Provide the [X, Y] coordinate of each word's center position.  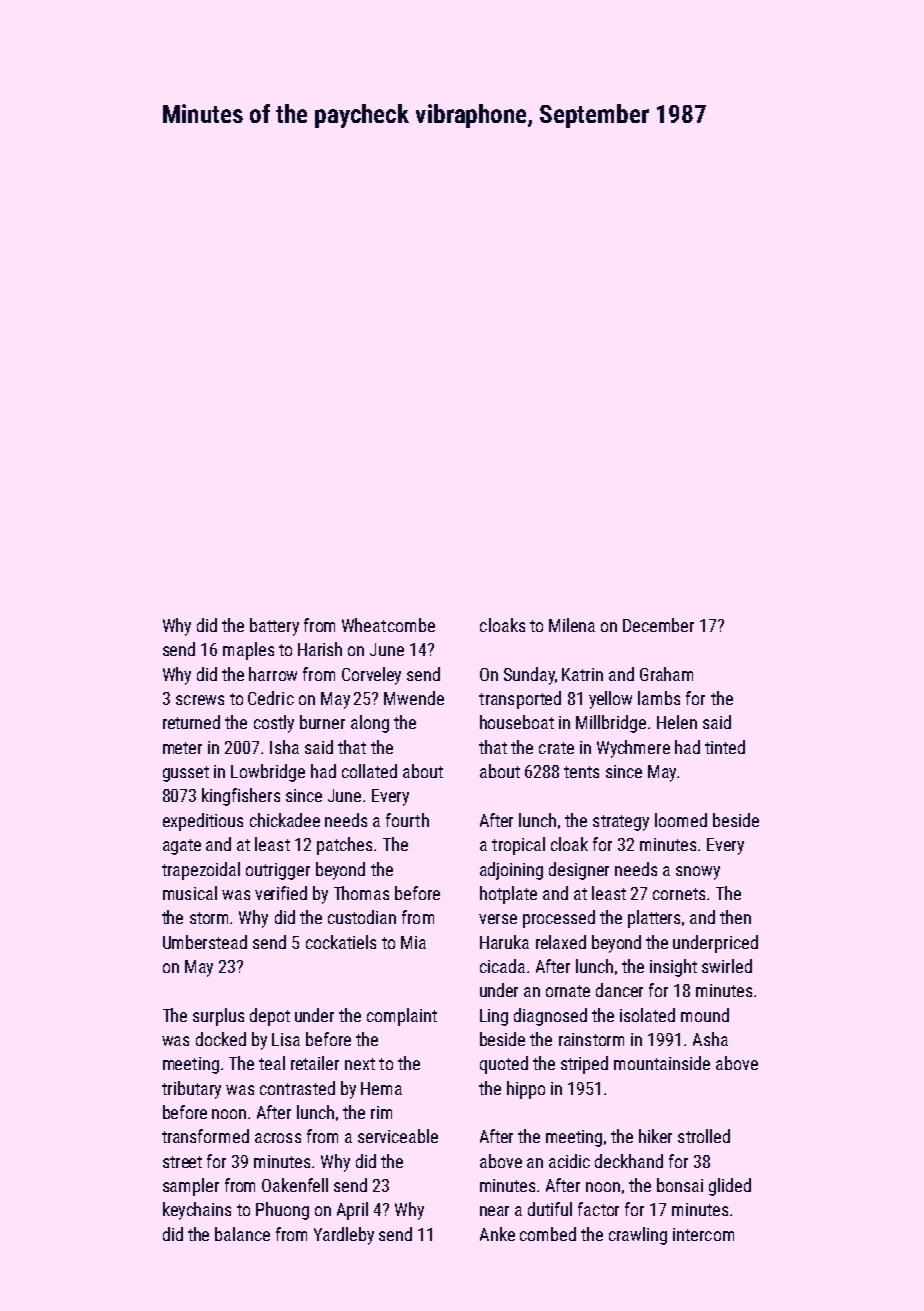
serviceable [398, 1136]
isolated [647, 1015]
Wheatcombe [388, 625]
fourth [407, 820]
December [658, 625]
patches [344, 846]
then [735, 917]
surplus [218, 1017]
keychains [197, 1211]
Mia [413, 942]
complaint [402, 1017]
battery [274, 627]
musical [190, 893]
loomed [681, 820]
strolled [704, 1136]
